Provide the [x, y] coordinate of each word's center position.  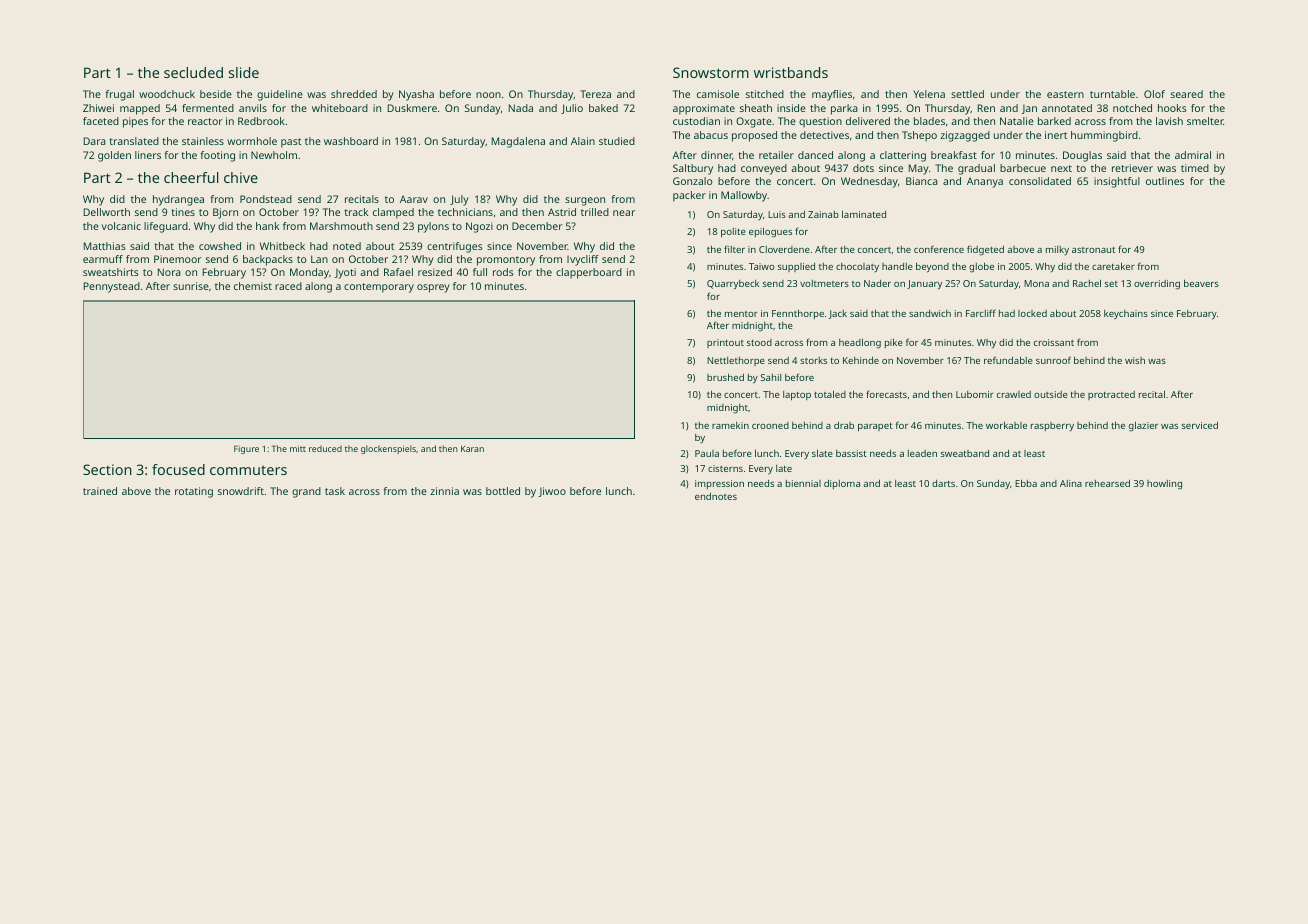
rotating [194, 492]
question [820, 122]
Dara [95, 141]
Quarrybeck [733, 285]
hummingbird [1104, 136]
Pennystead [112, 287]
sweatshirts [110, 272]
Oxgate [754, 122]
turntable [1112, 94]
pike [894, 343]
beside [216, 94]
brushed [725, 377]
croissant [1054, 342]
